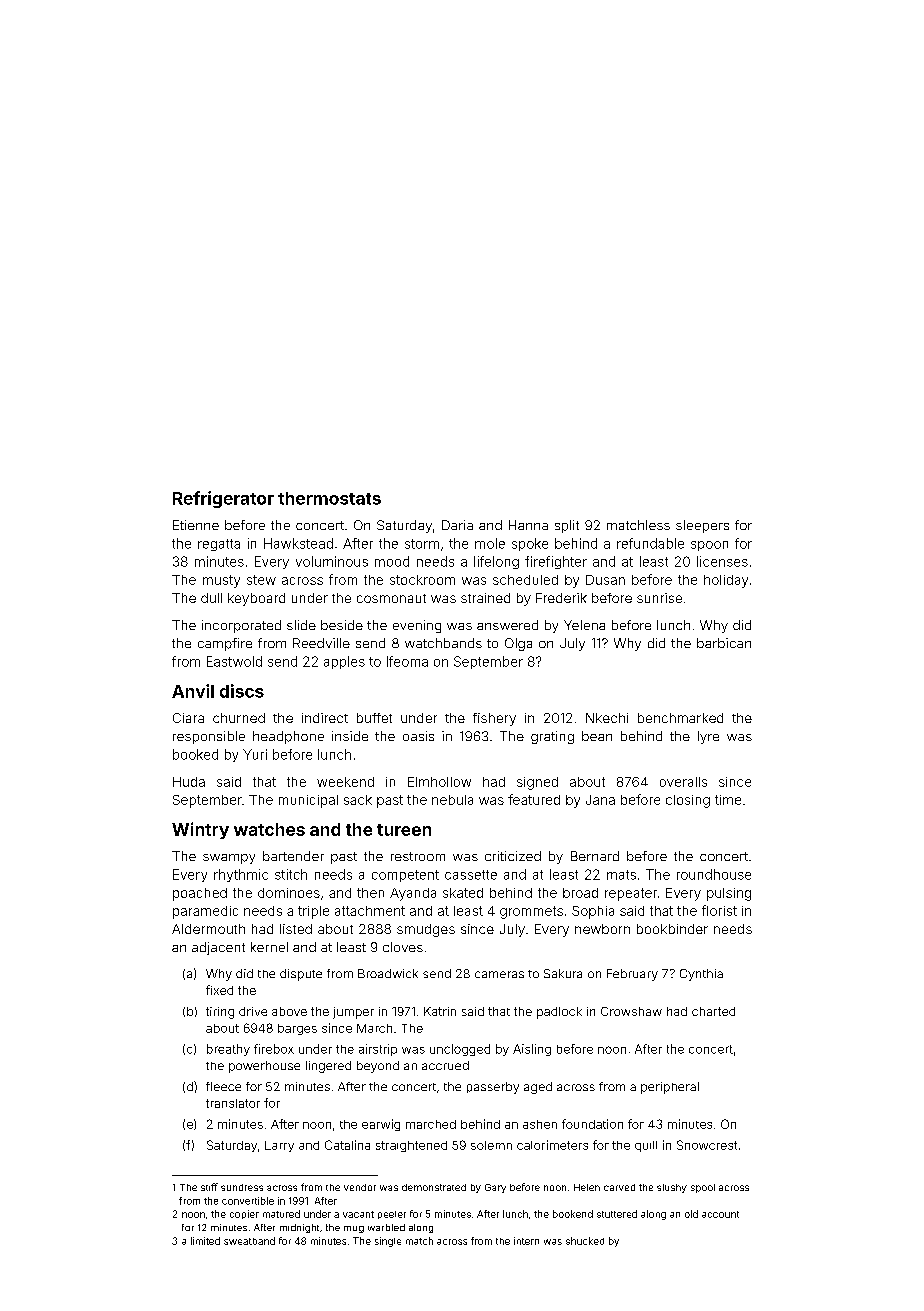 This screenshot has height=1311, width=924. Describe the element at coordinates (392, 1215) in the screenshot. I see `peeler` at that location.
